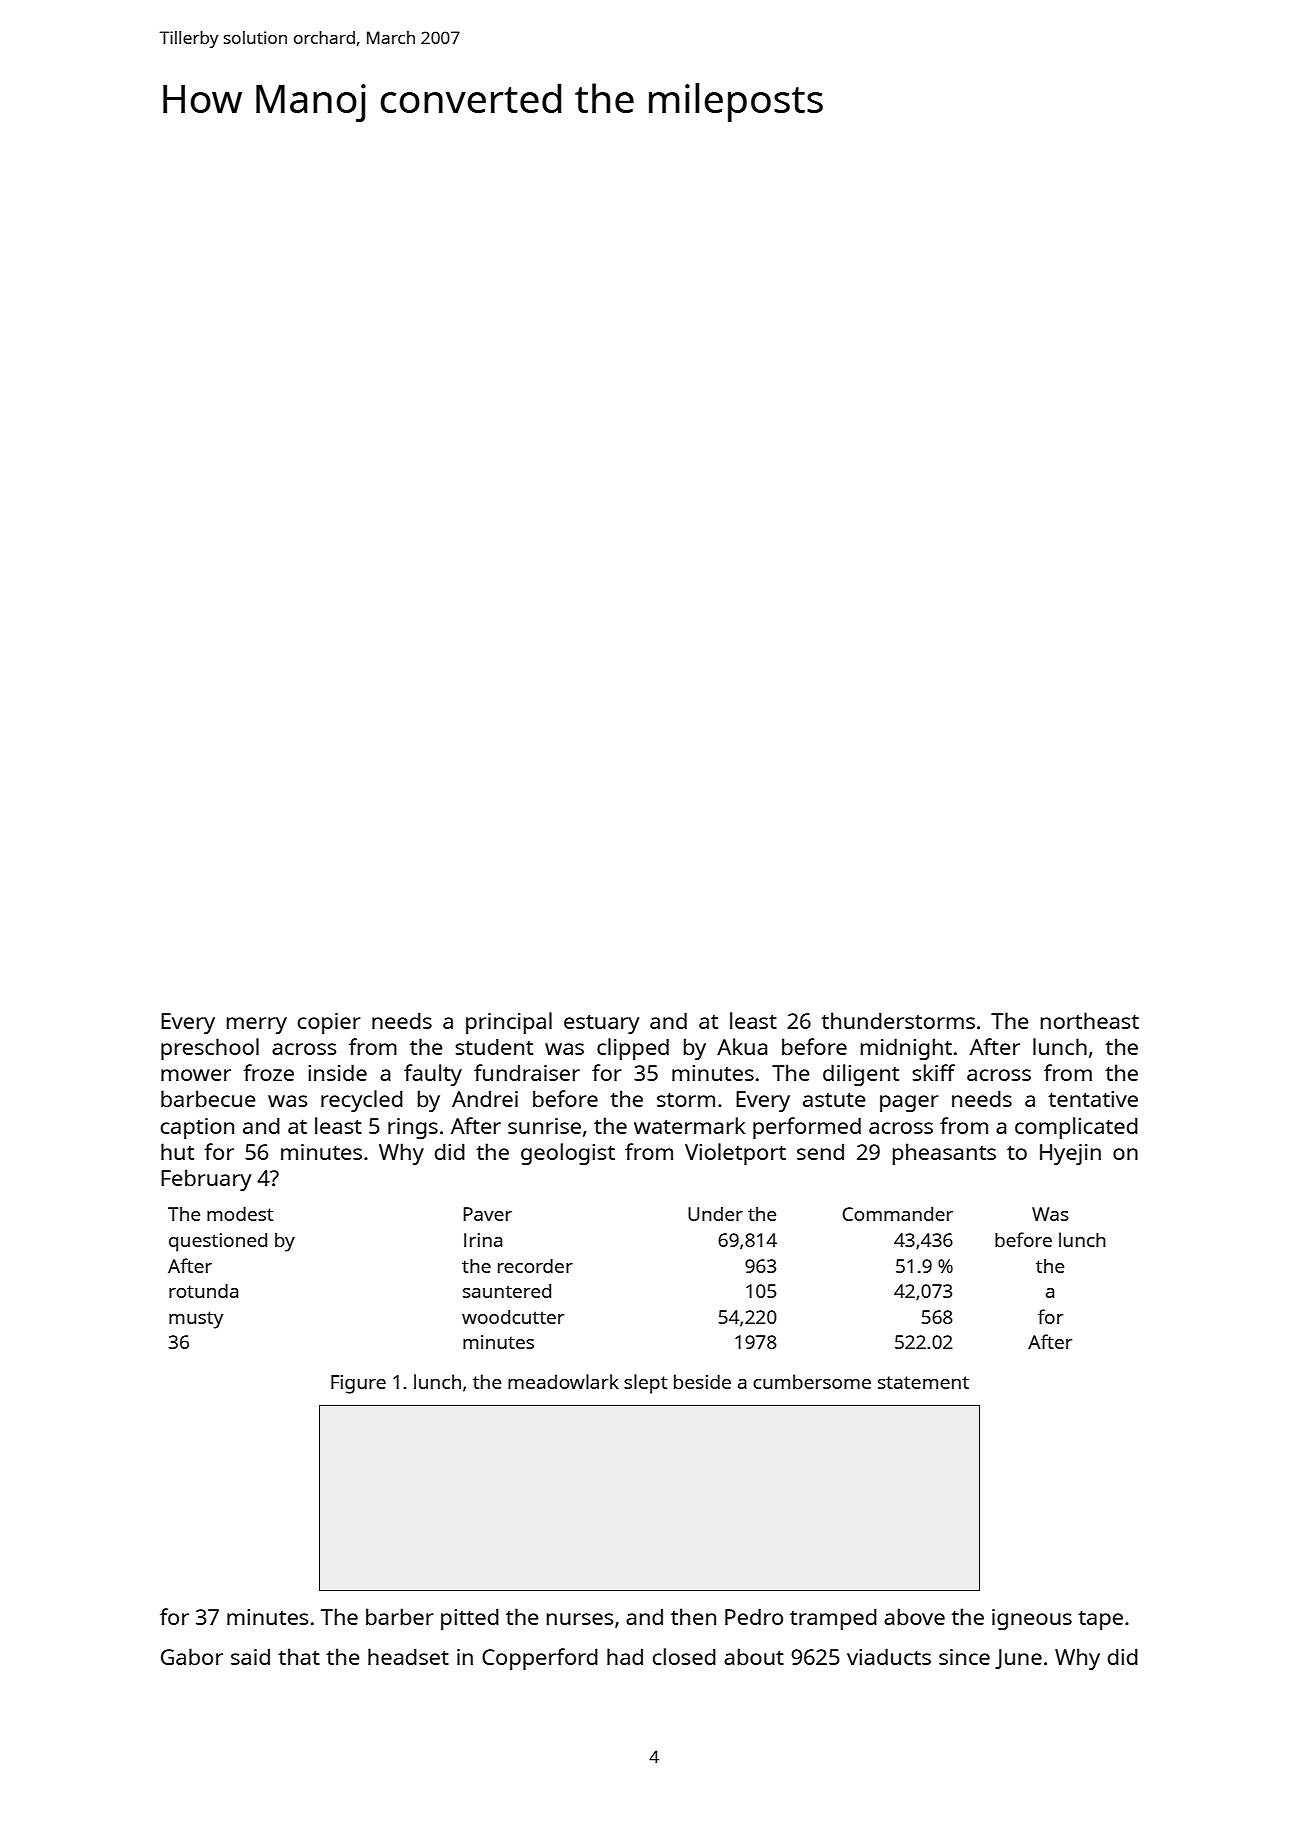 This screenshot has width=1299, height=1837. I want to click on Gabor, so click(192, 1656).
